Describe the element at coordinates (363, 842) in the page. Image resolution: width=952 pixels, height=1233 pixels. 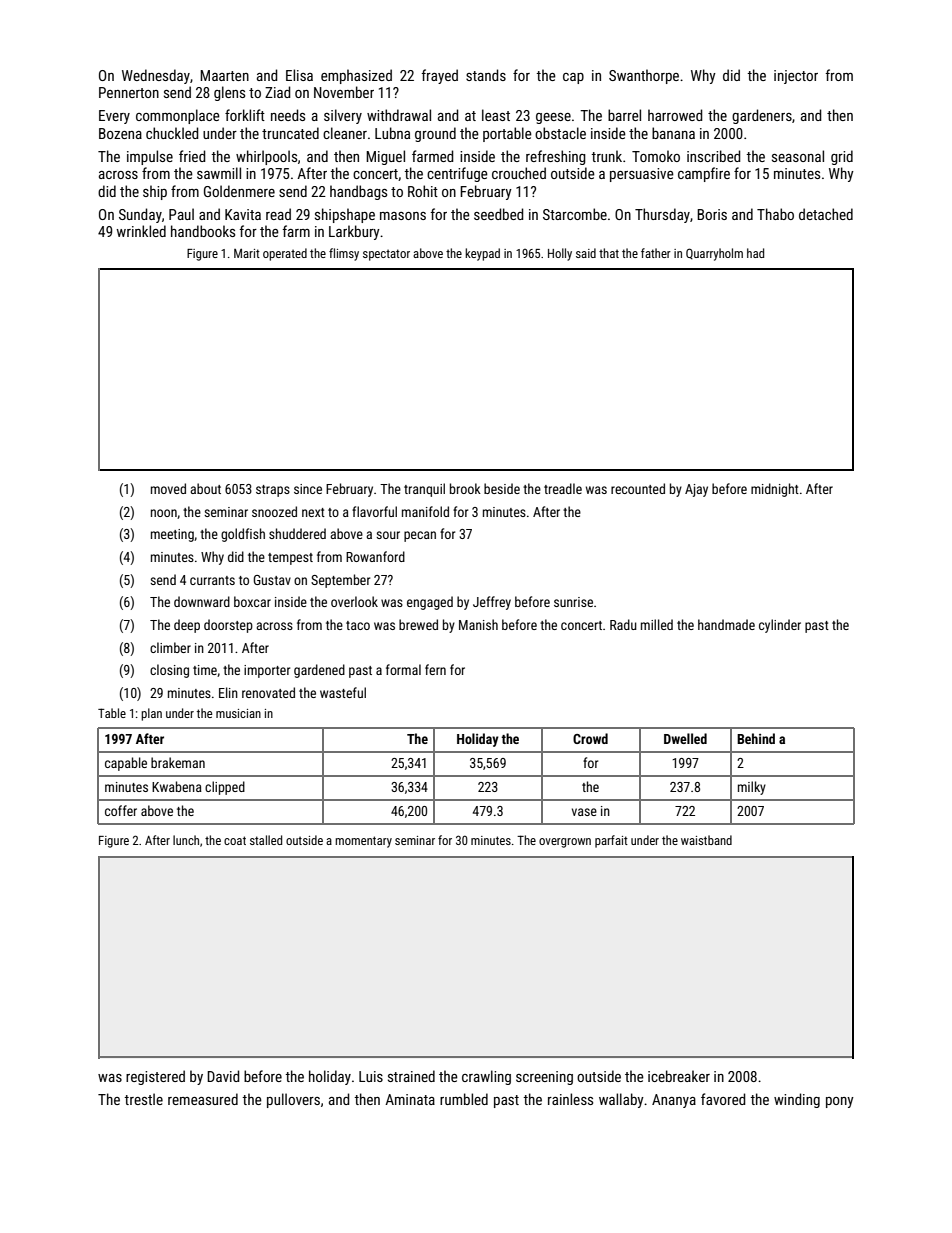
I see `momentary` at that location.
